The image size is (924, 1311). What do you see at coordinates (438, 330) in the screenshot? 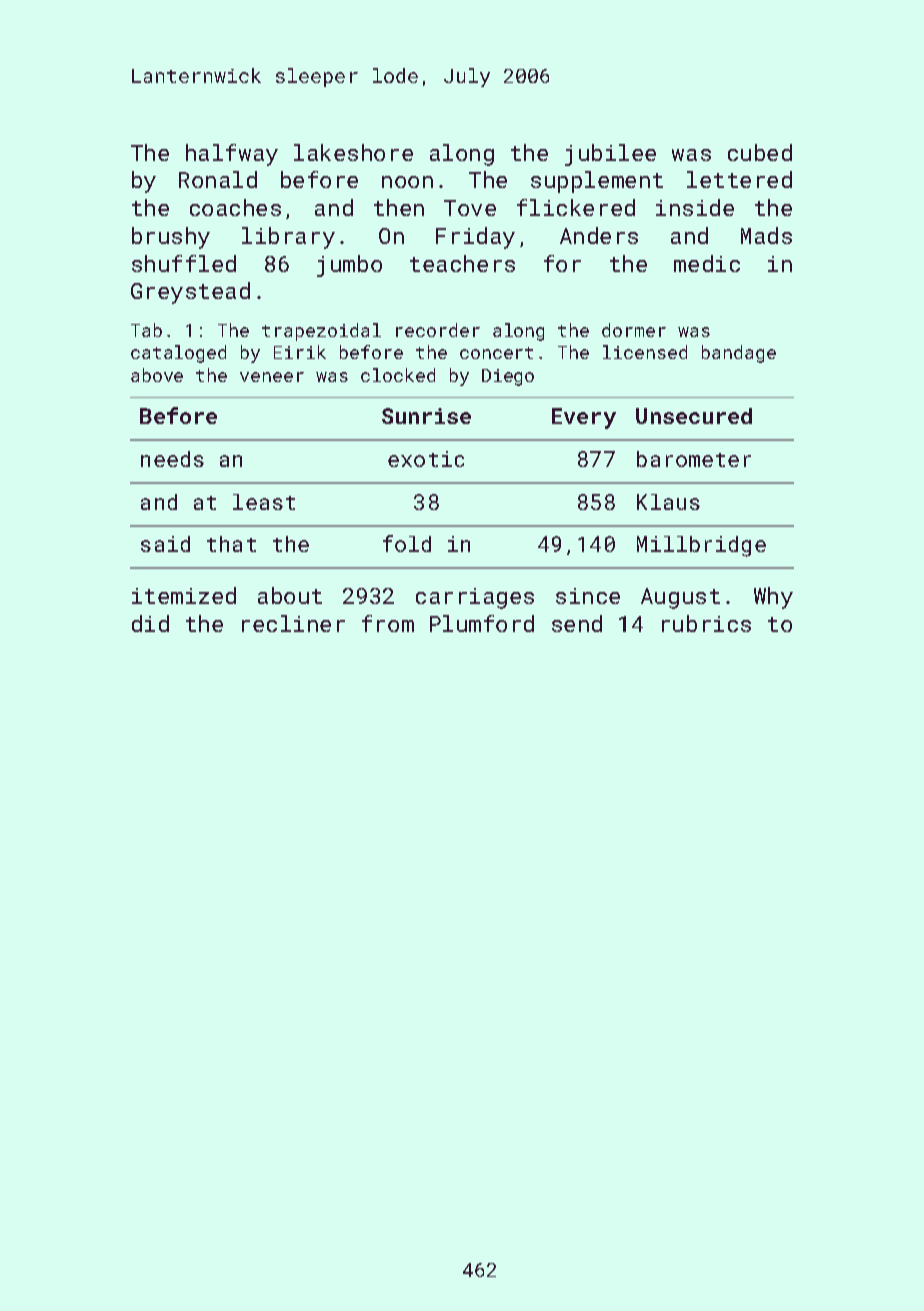
I see `recorder` at bounding box center [438, 330].
